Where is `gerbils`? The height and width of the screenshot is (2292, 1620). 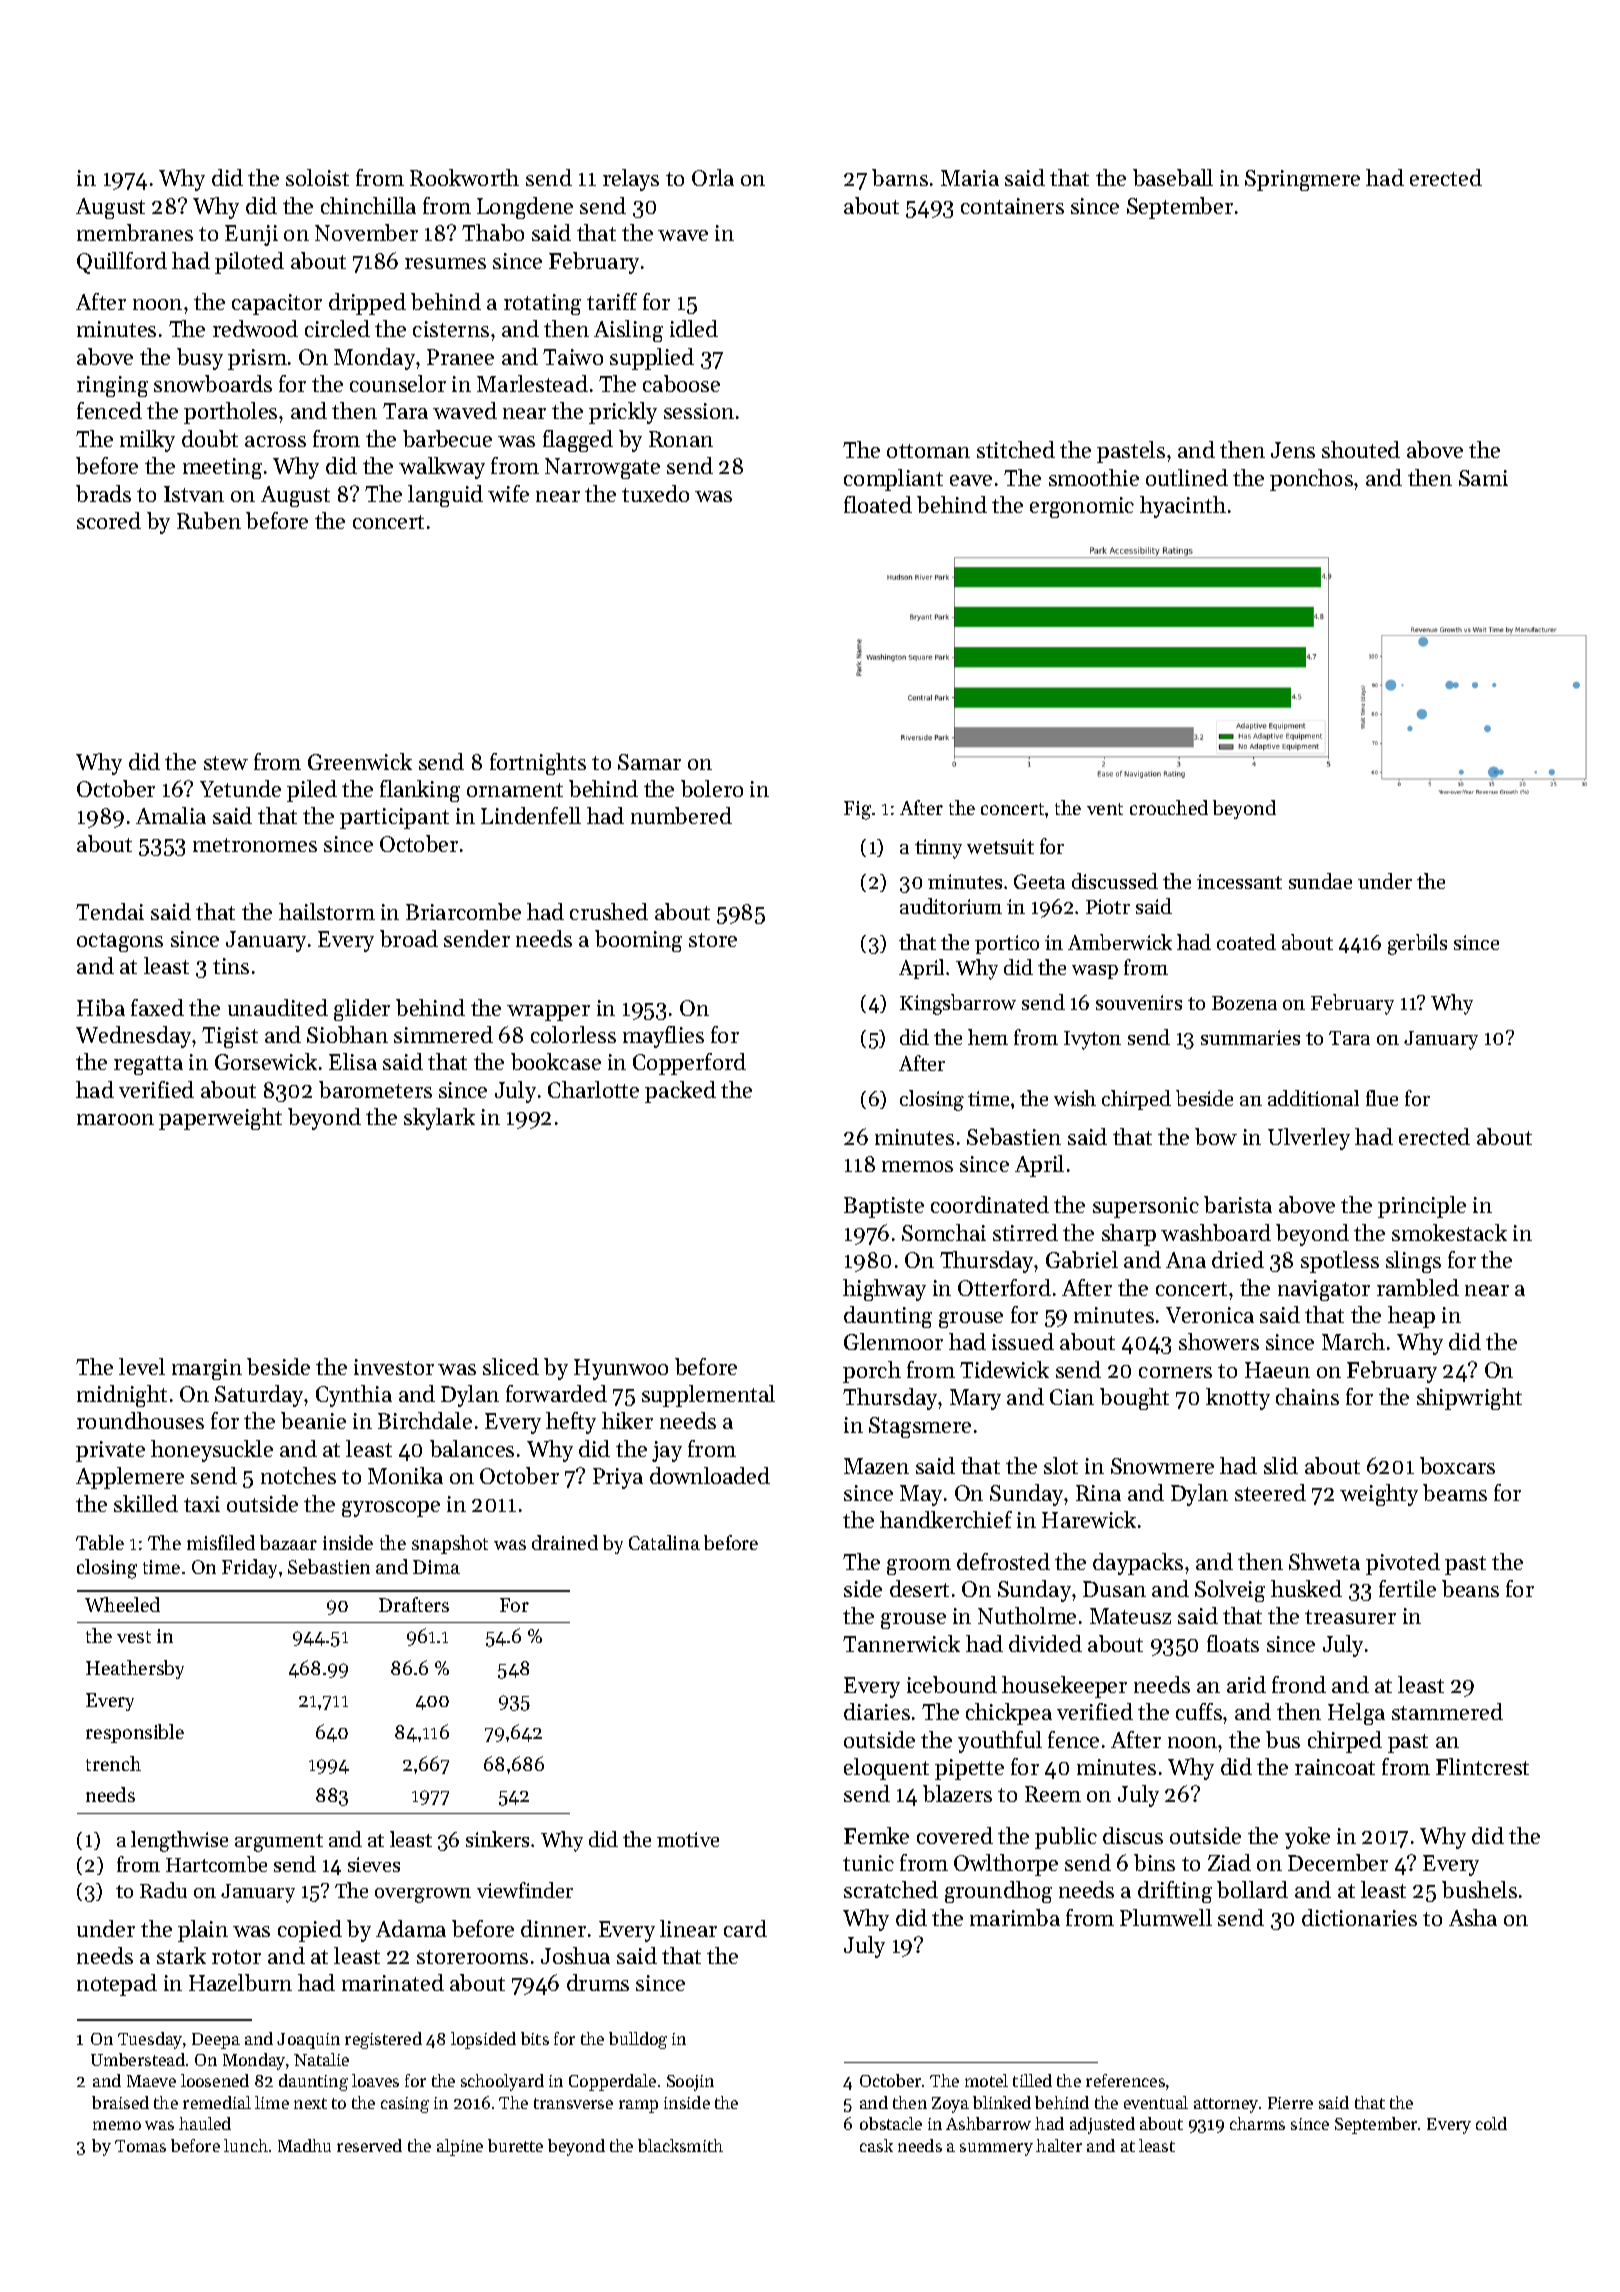 gerbils is located at coordinates (1417, 944).
